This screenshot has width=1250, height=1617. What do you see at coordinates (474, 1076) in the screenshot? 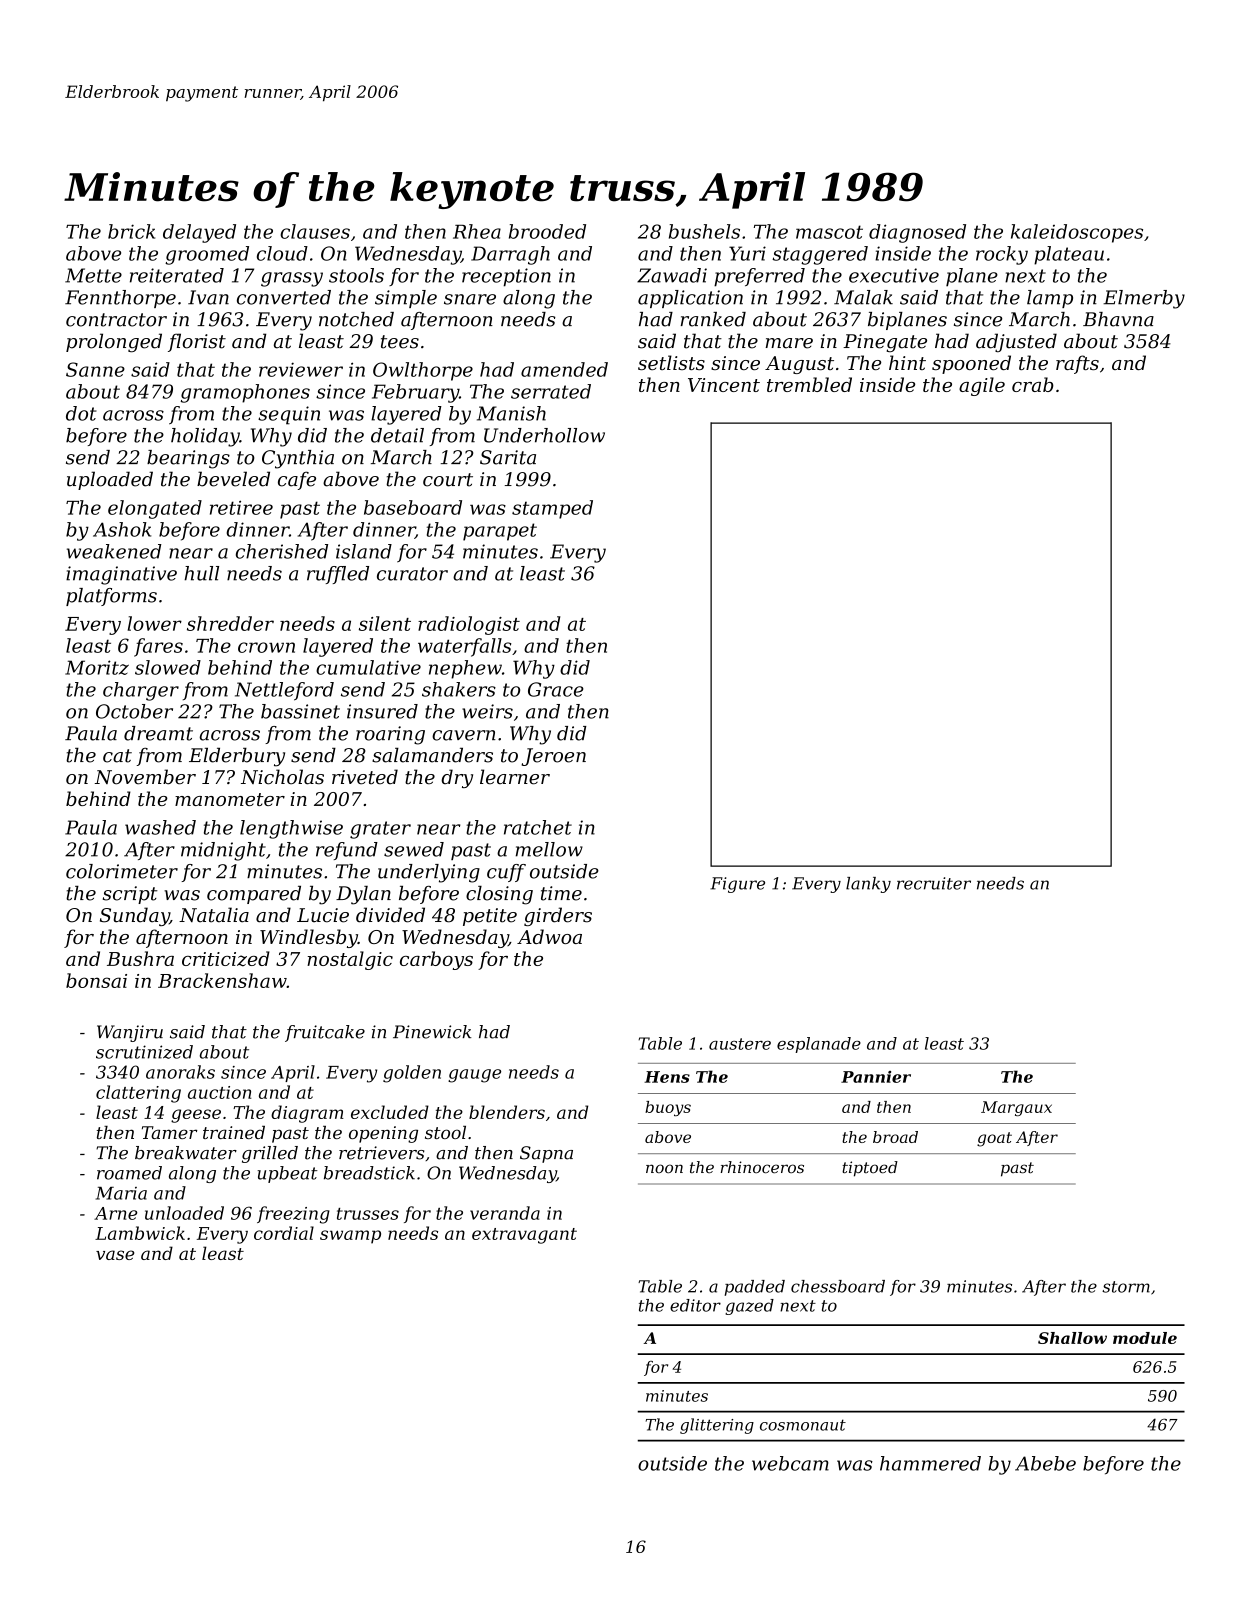
I see `gauge` at bounding box center [474, 1076].
